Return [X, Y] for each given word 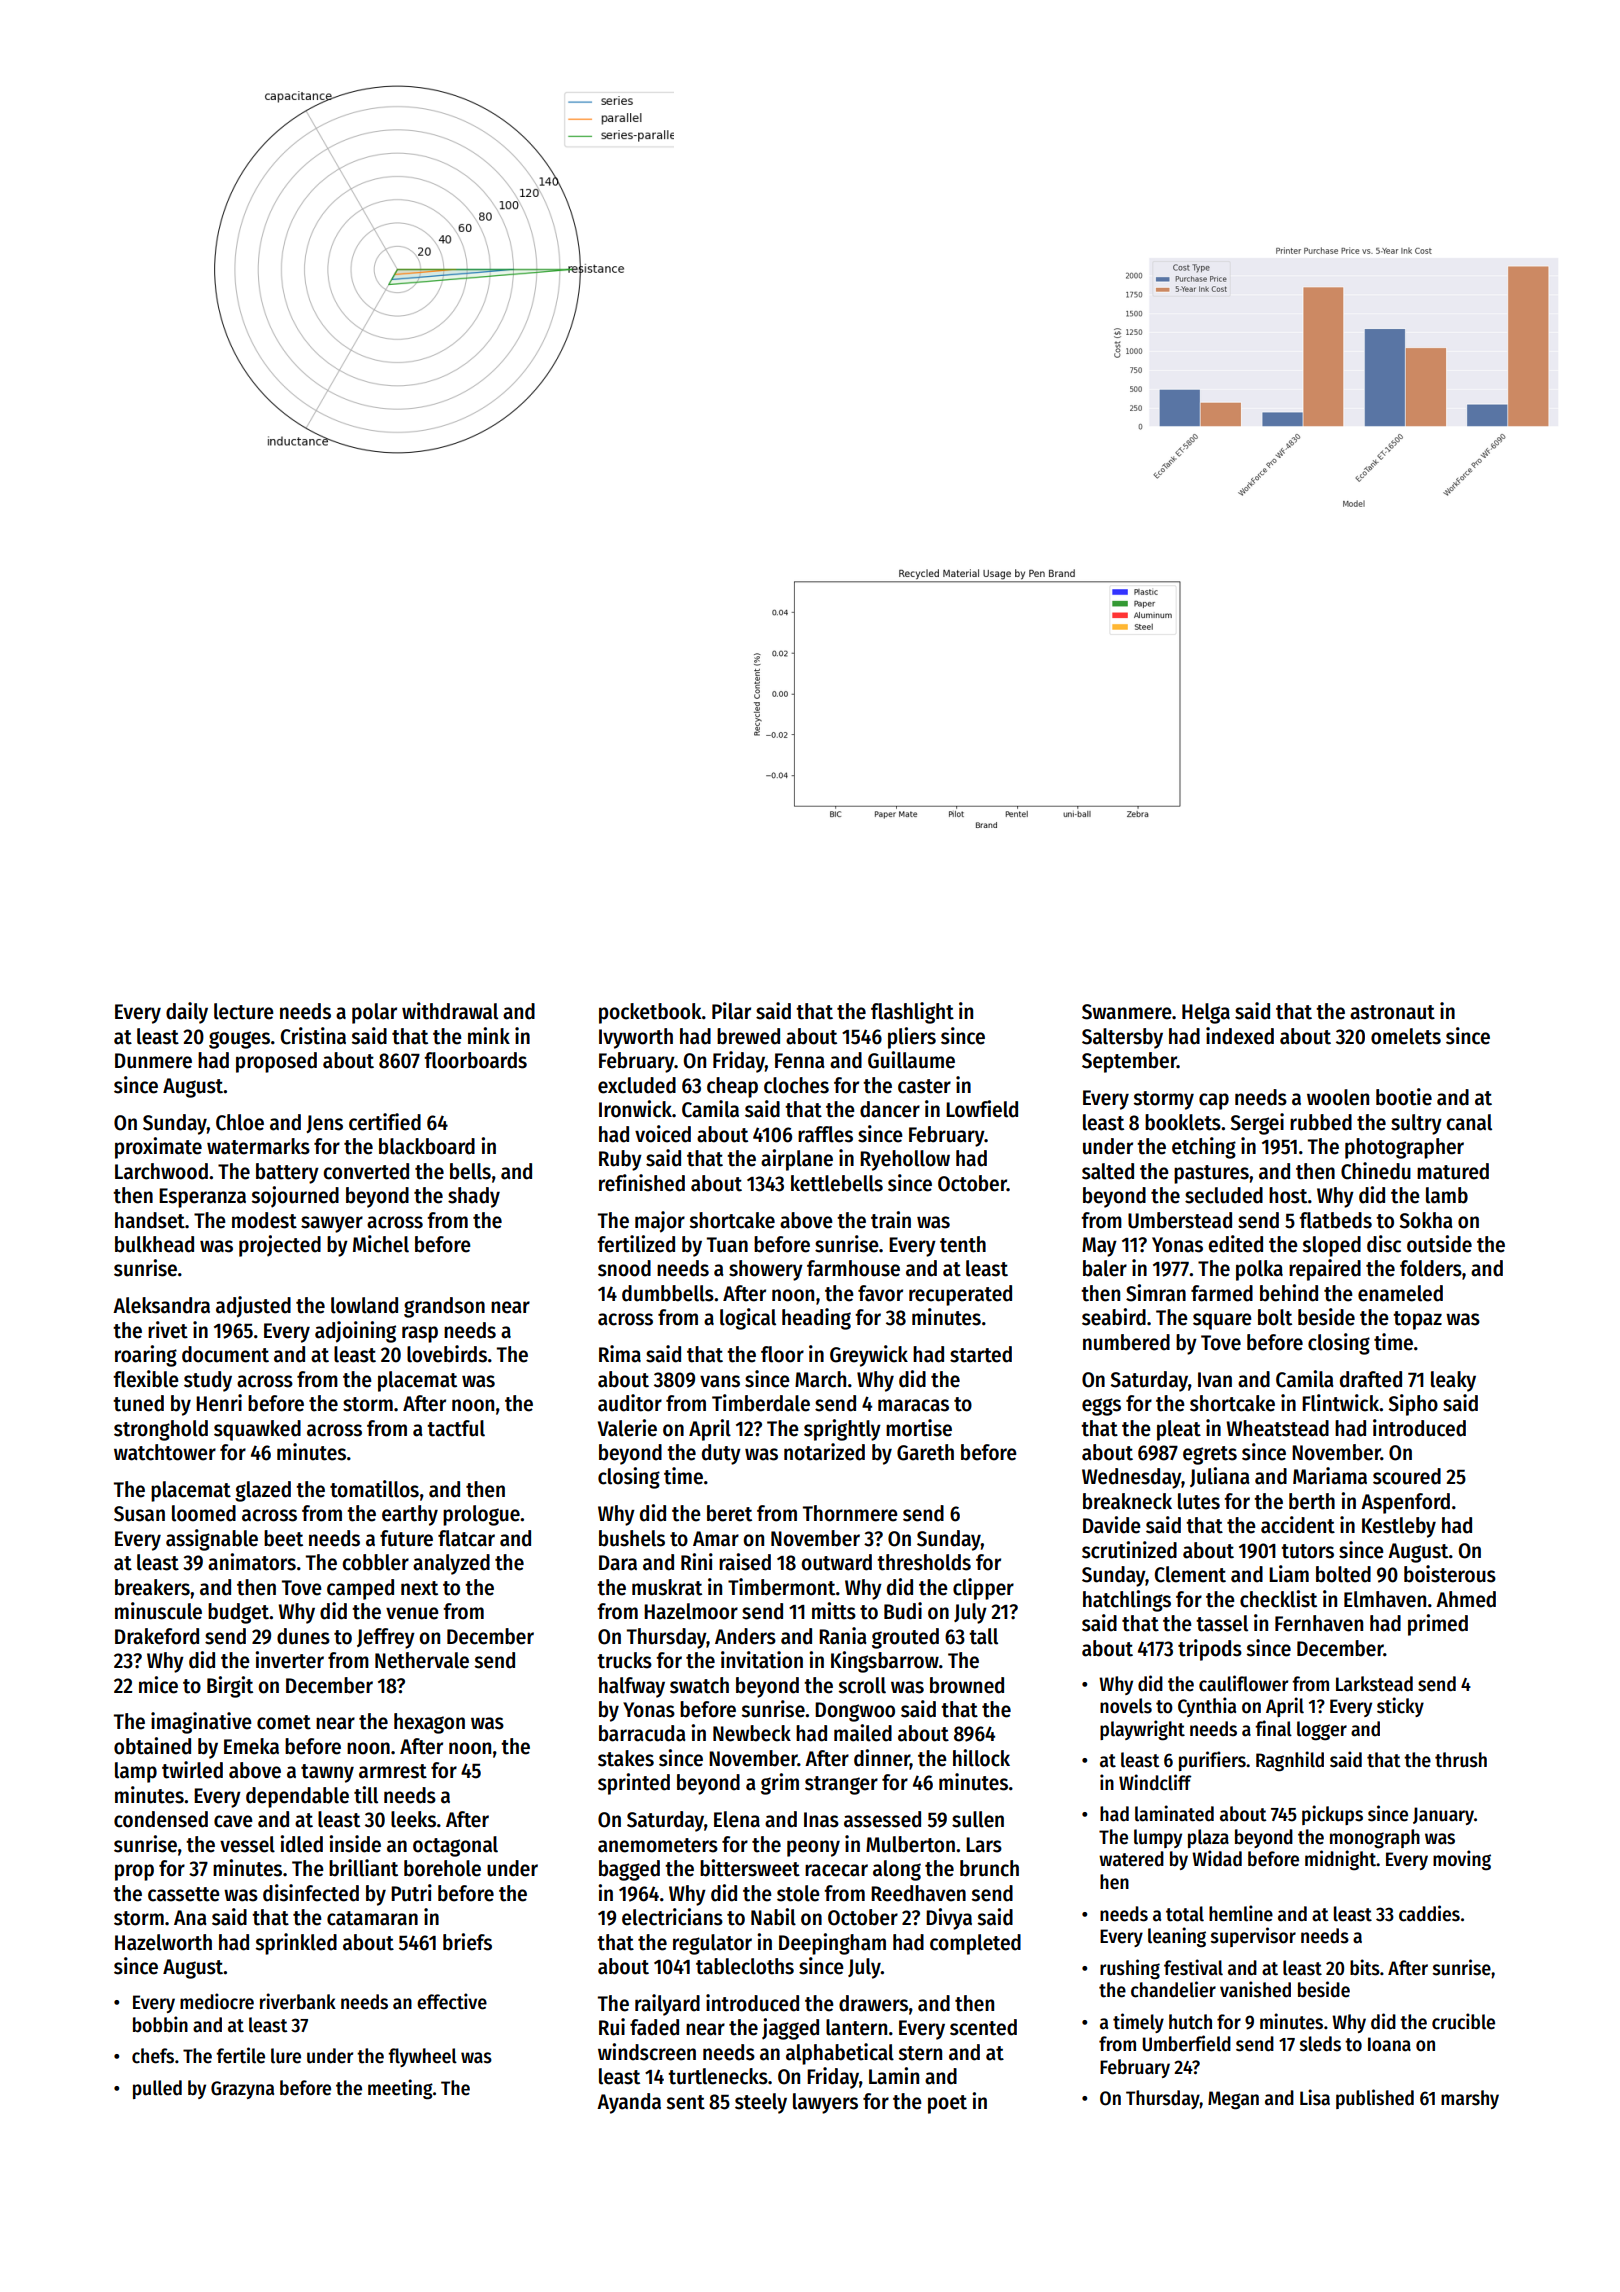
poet [947, 2104]
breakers [152, 1587]
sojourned [295, 1197]
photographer [1404, 1148]
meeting [400, 2089]
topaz [1417, 1320]
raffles [825, 1134]
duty [721, 1454]
